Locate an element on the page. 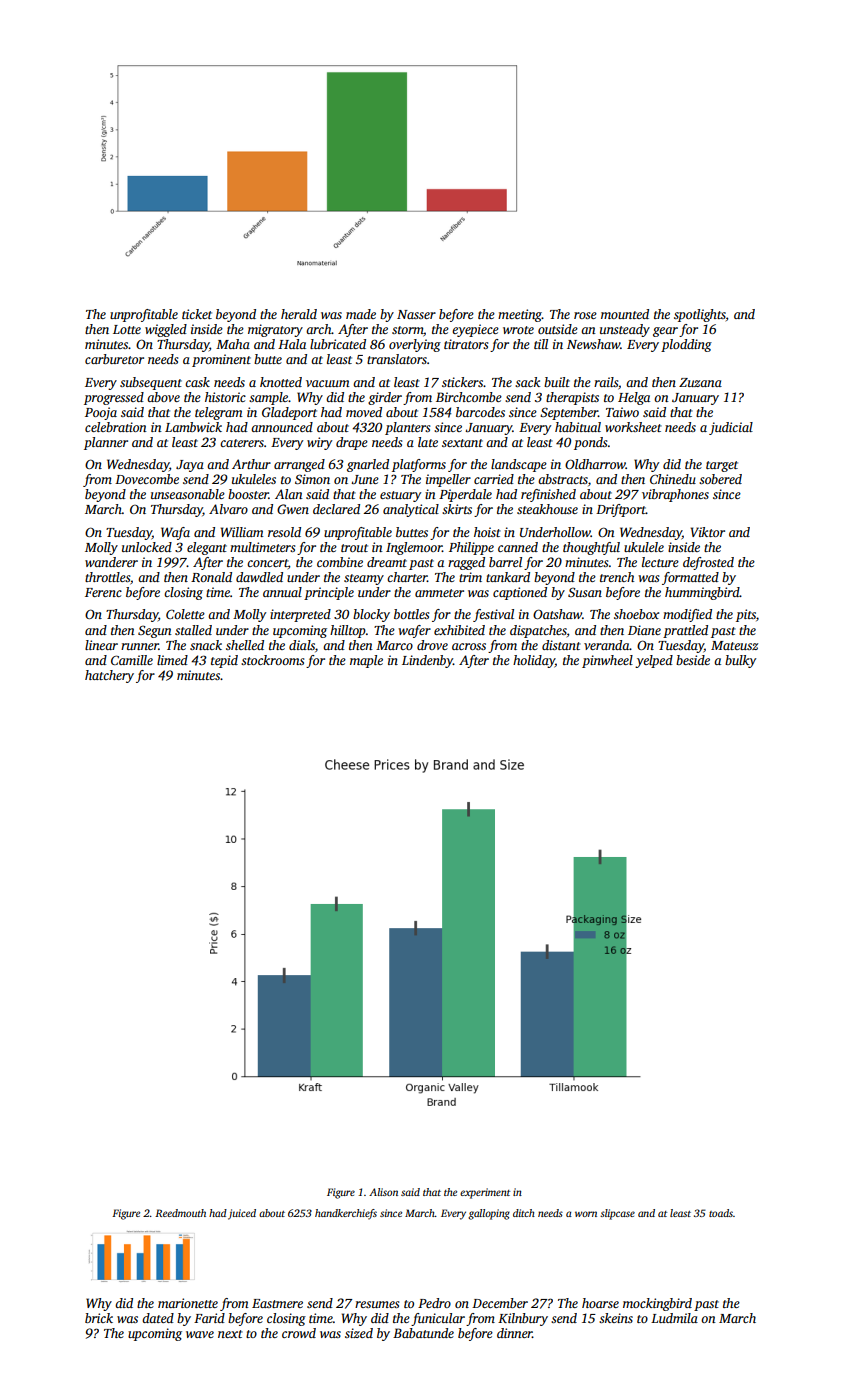 This document has height=1400, width=849. plodding is located at coordinates (686, 345).
